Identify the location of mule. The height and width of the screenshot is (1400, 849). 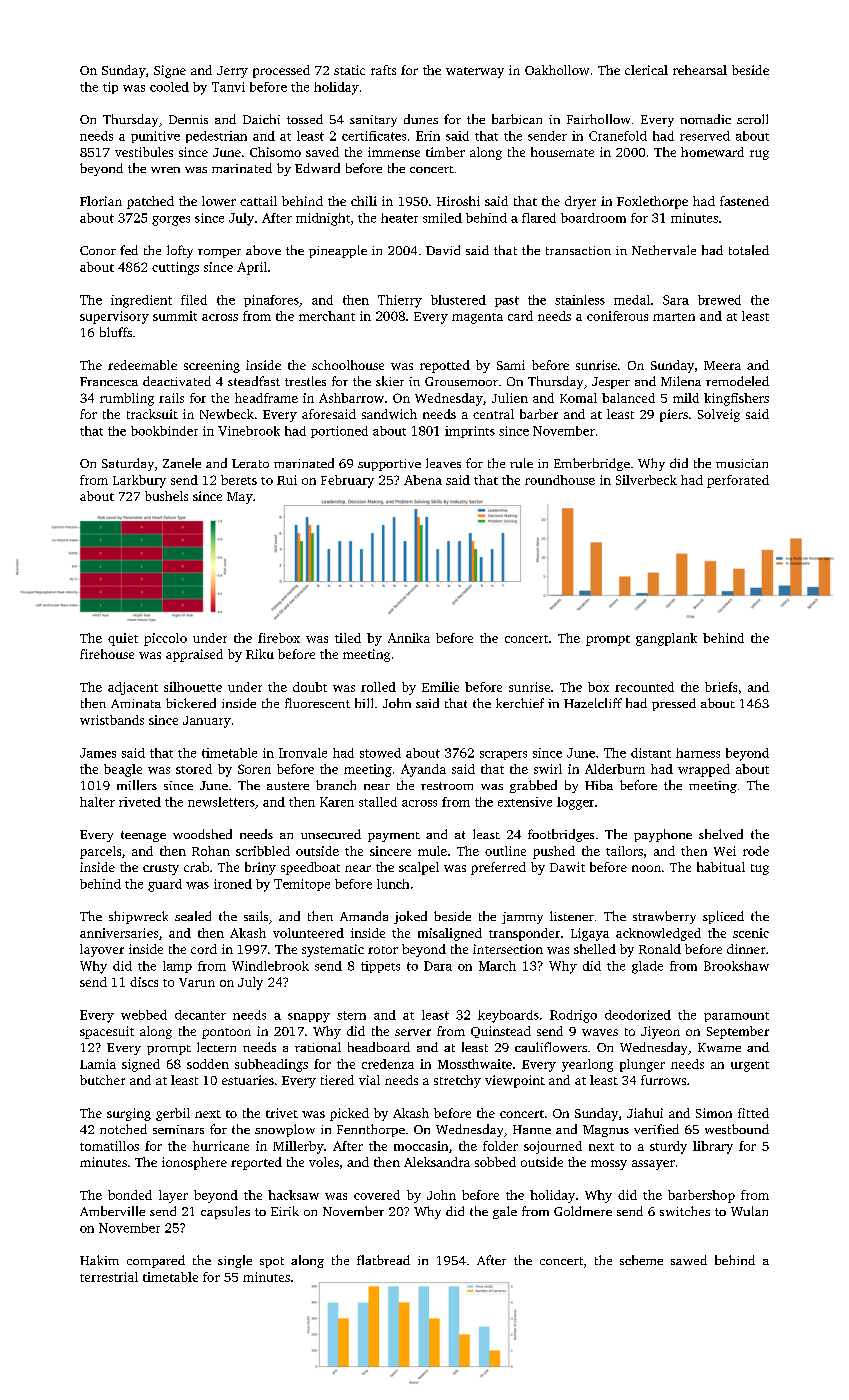
(432, 851).
